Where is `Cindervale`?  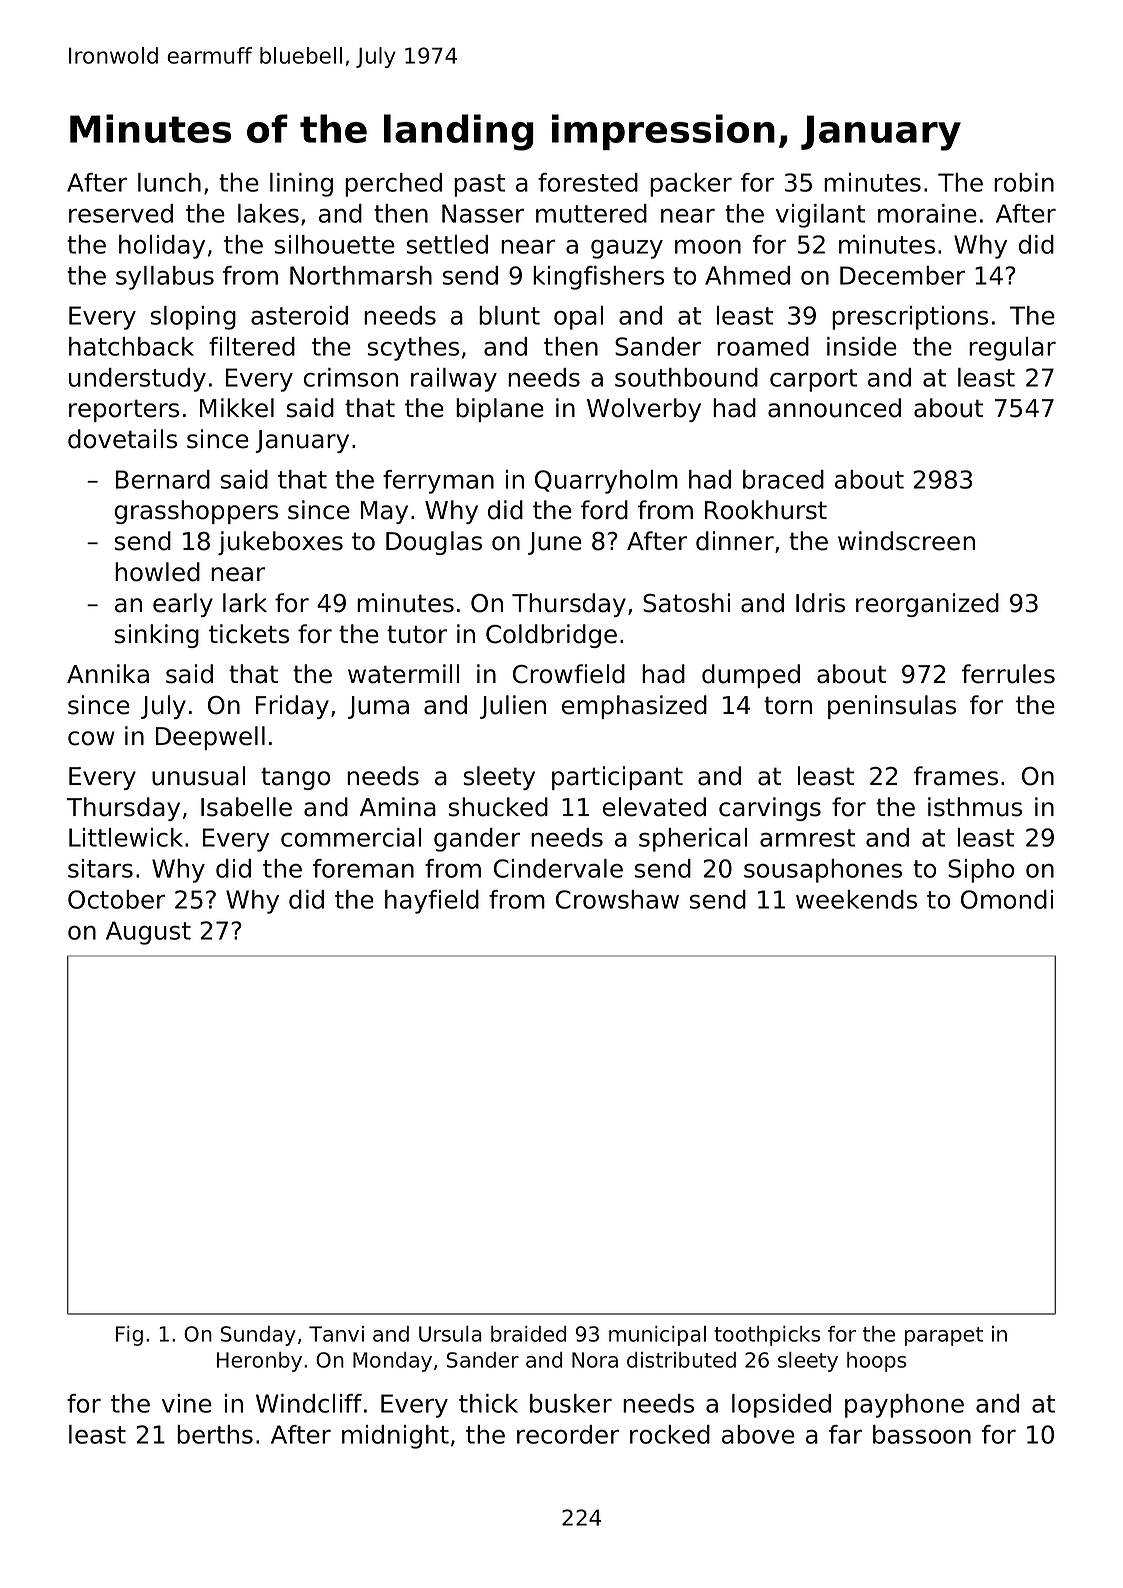
Cindervale is located at coordinates (558, 868).
